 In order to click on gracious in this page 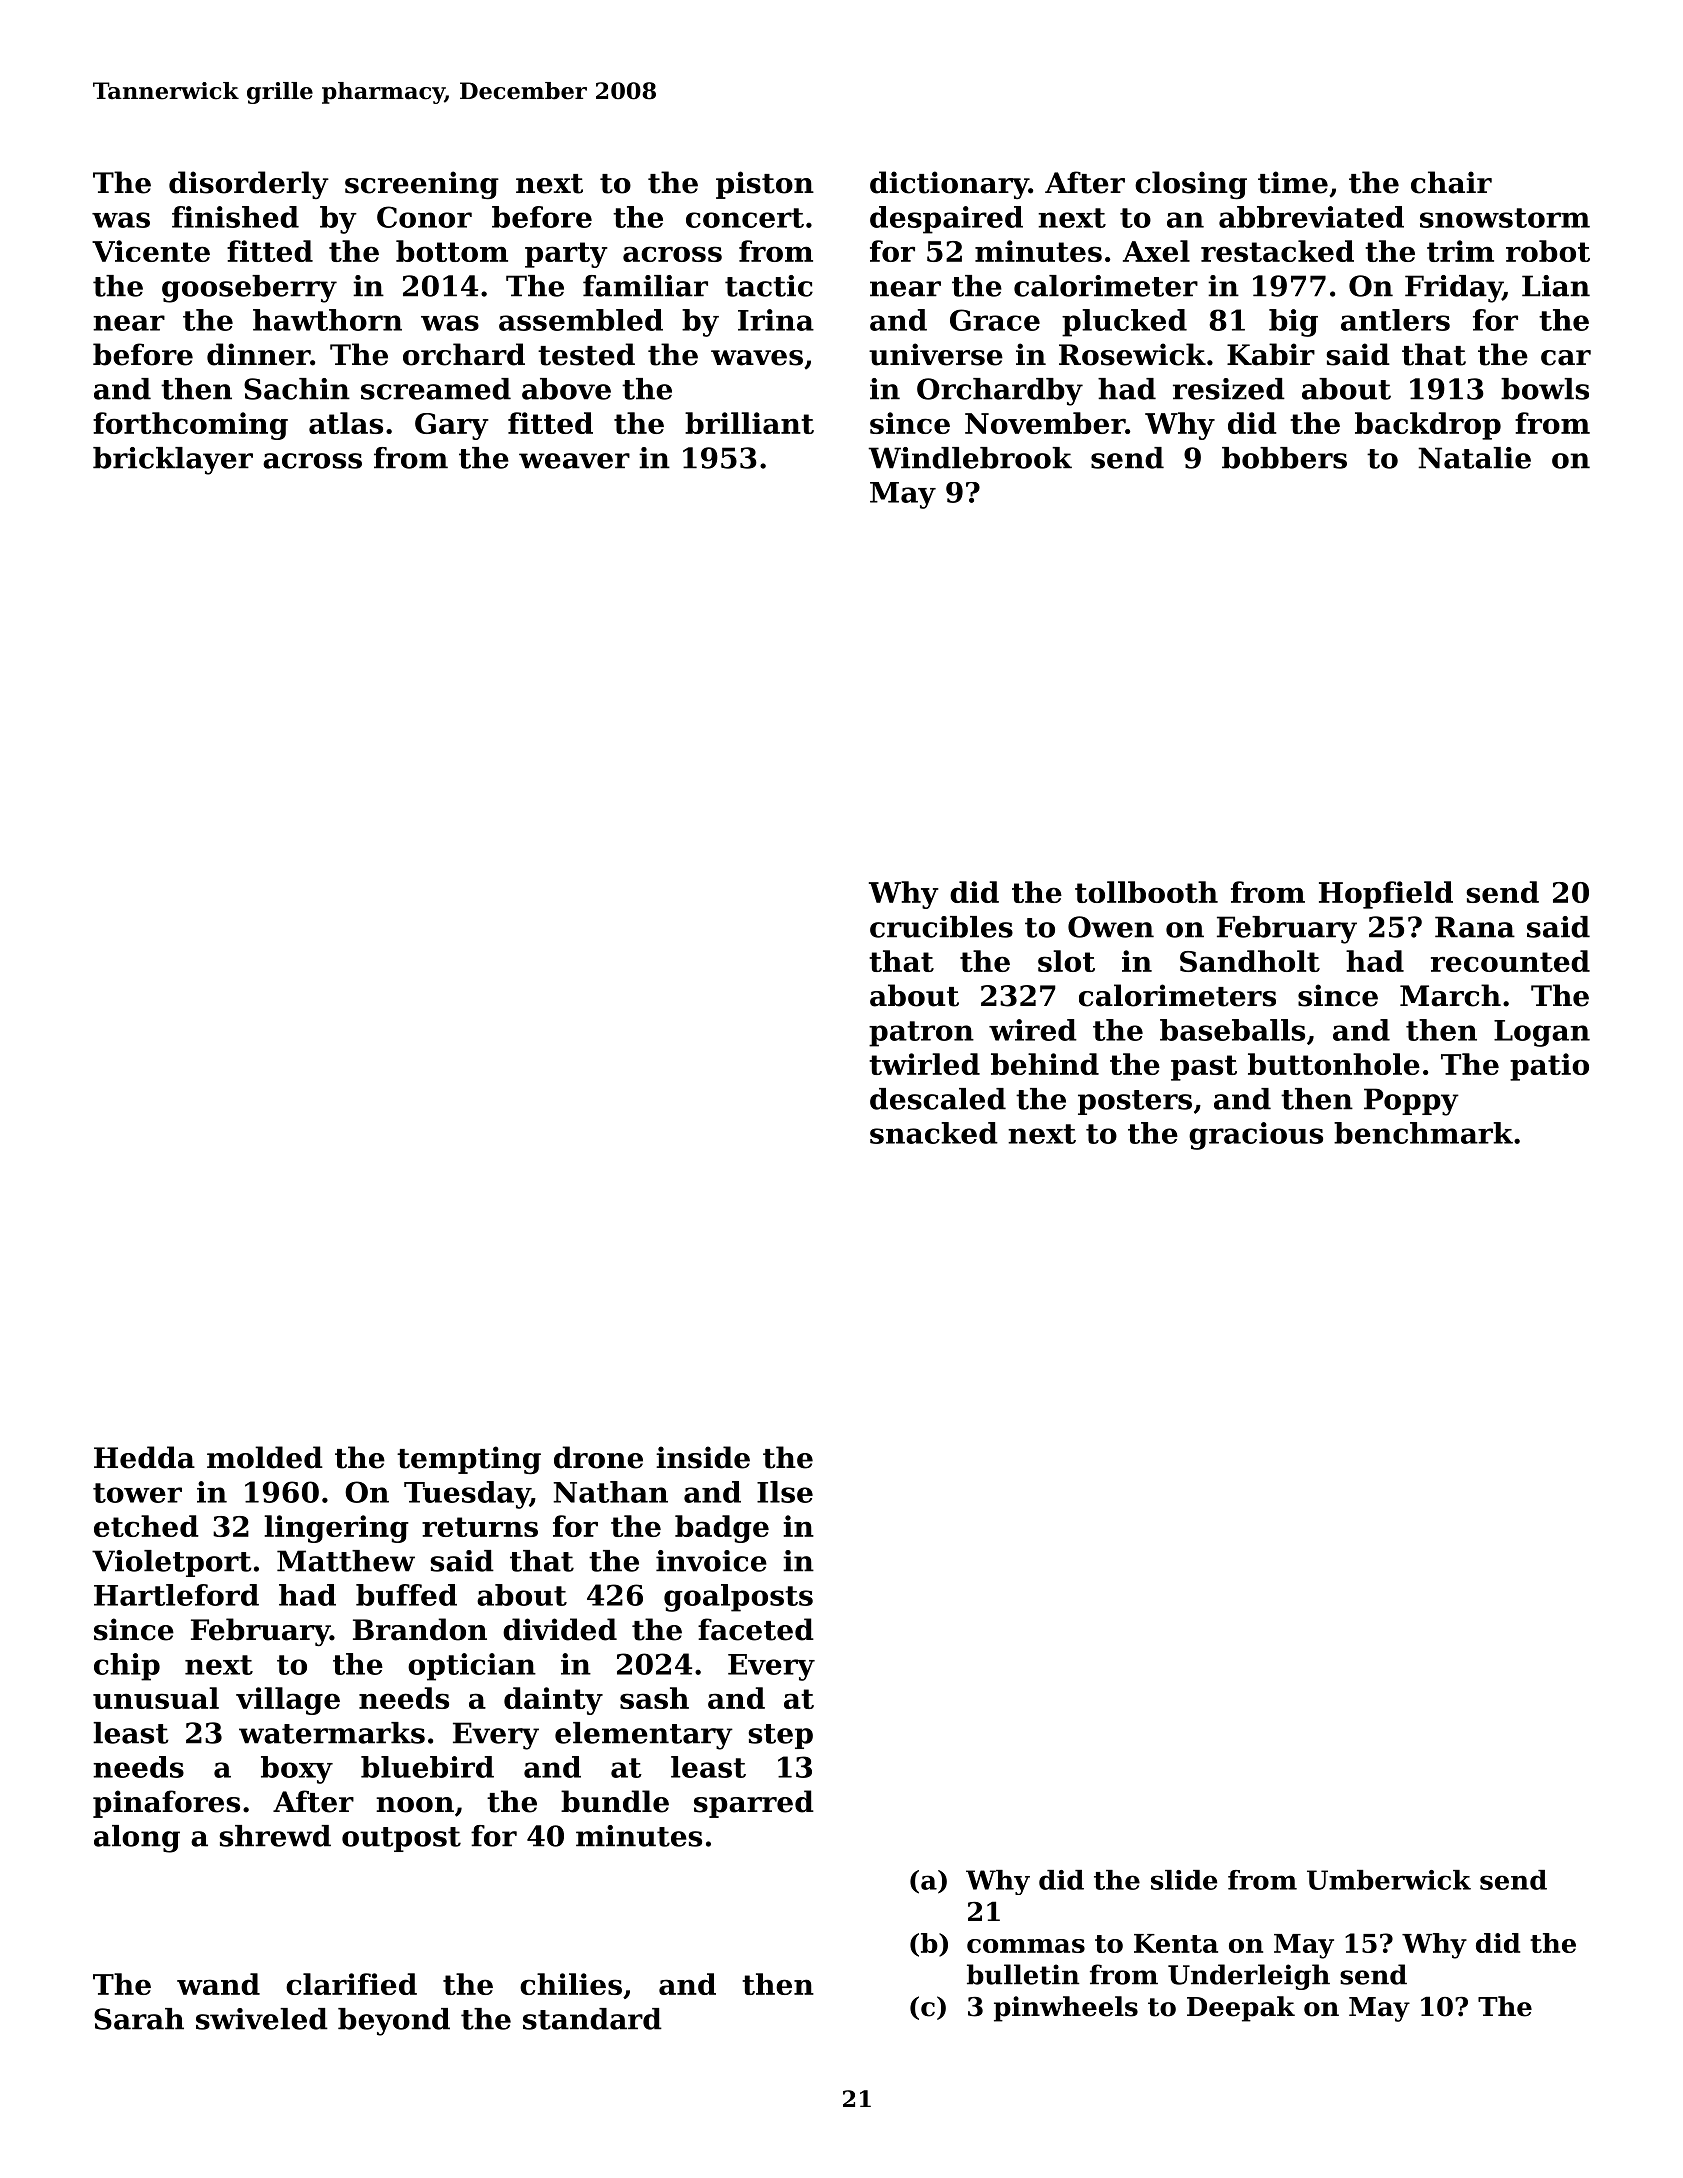, I will do `click(1256, 1136)`.
